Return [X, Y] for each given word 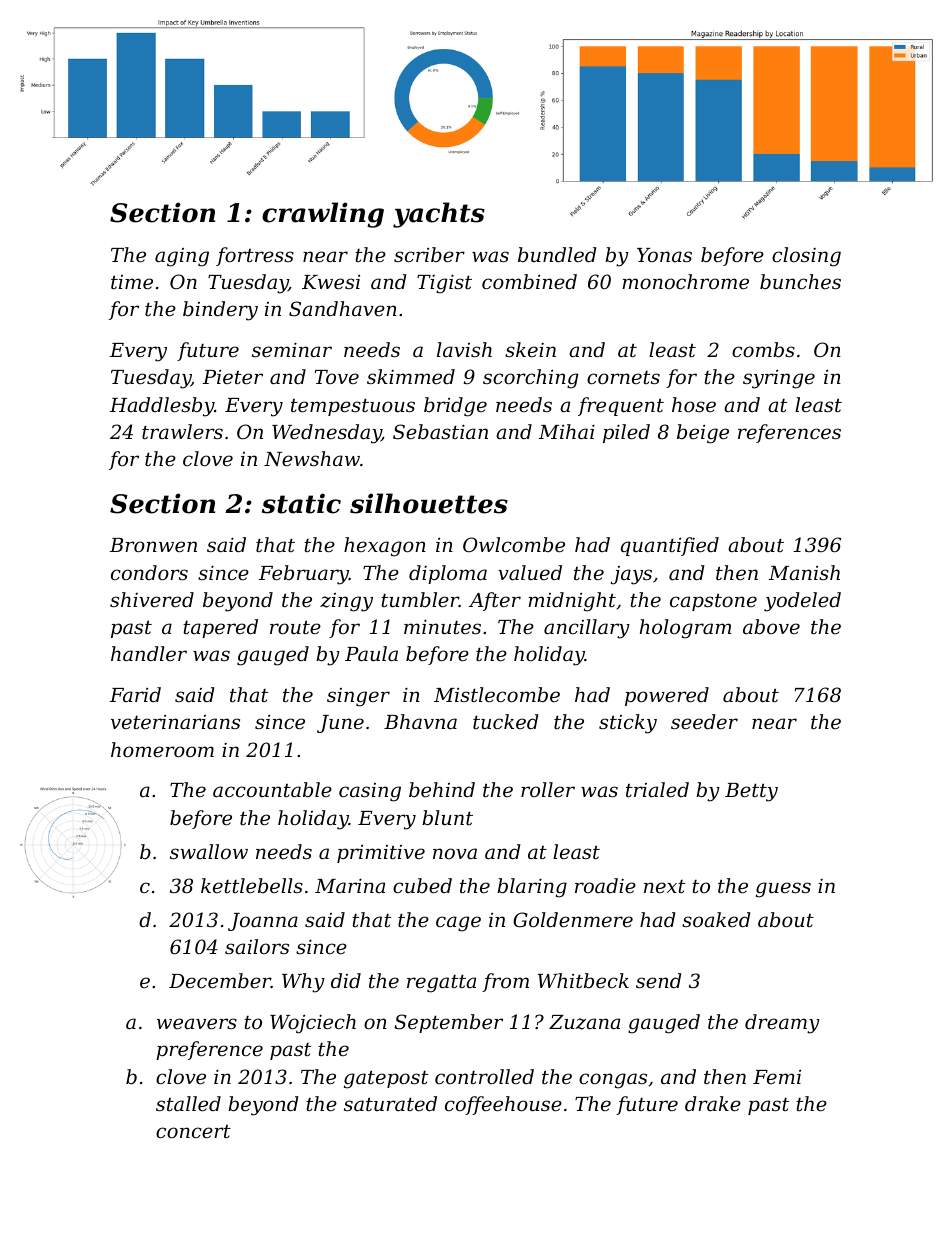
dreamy [782, 1024]
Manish [804, 572]
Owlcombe [514, 544]
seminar [292, 349]
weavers [197, 1023]
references [789, 433]
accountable [272, 789]
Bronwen [153, 545]
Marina [350, 885]
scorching [530, 379]
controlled [484, 1076]
